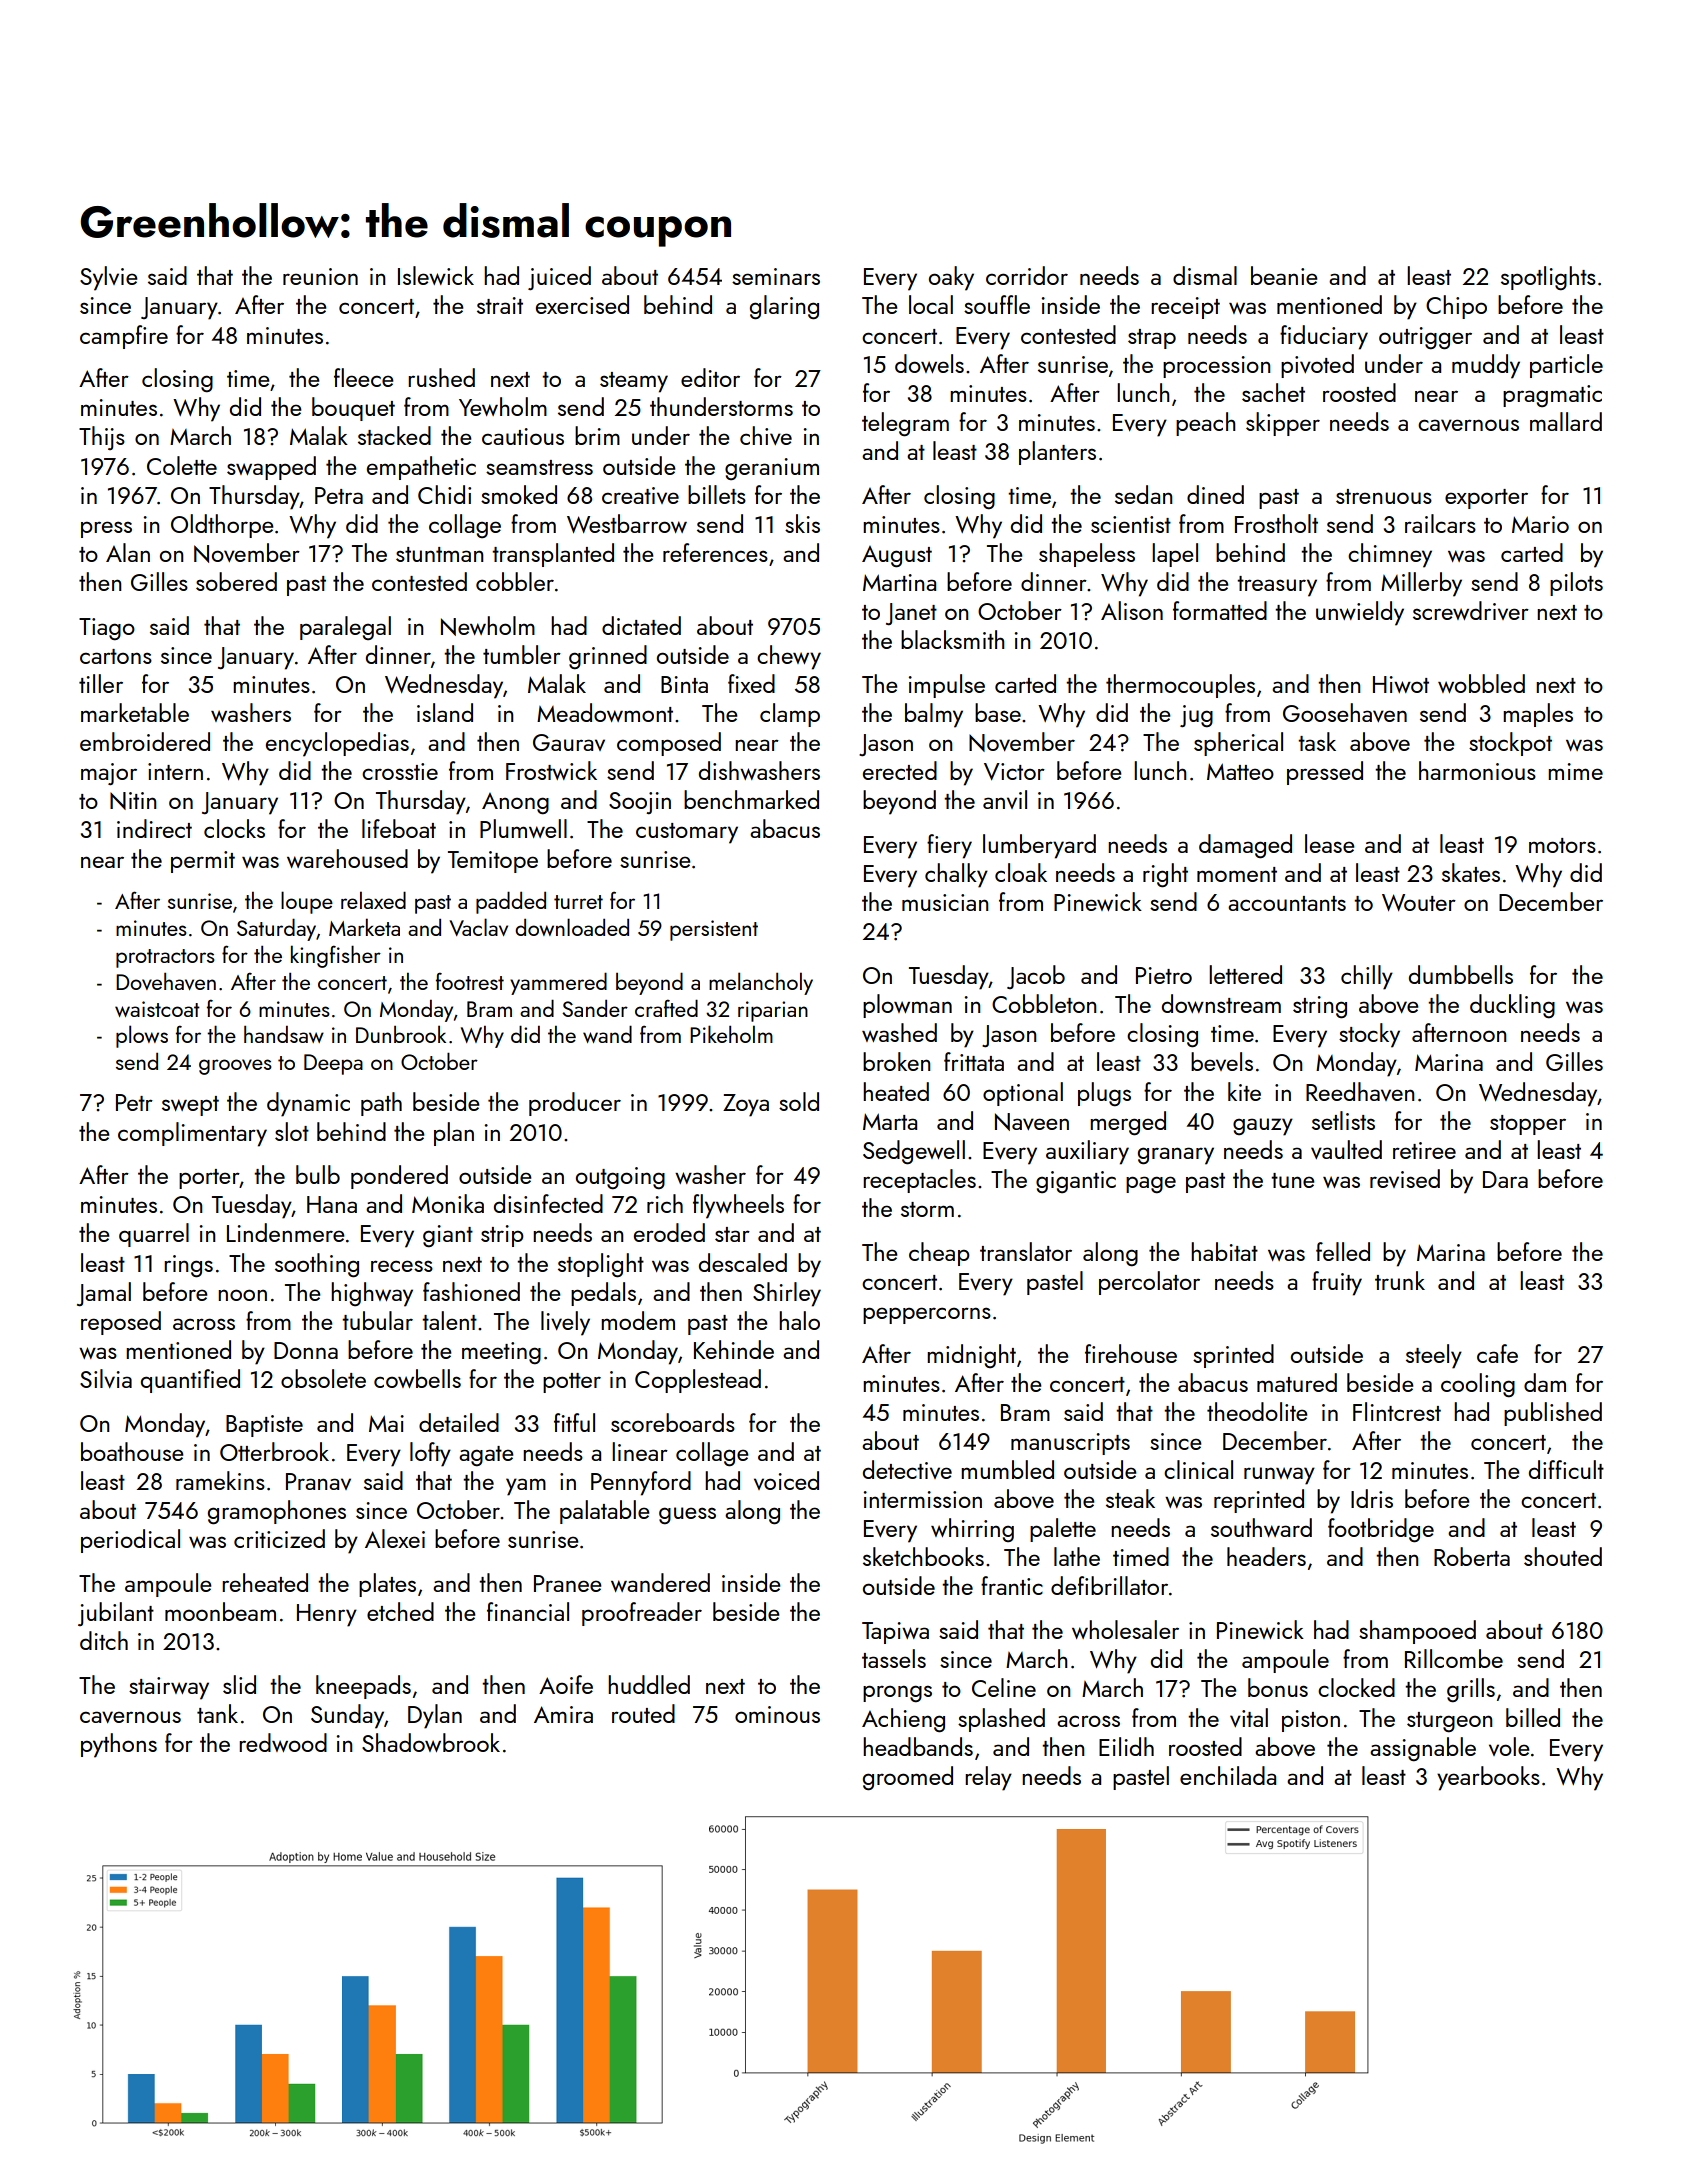  What do you see at coordinates (1505, 1179) in the screenshot?
I see `Dara` at bounding box center [1505, 1179].
